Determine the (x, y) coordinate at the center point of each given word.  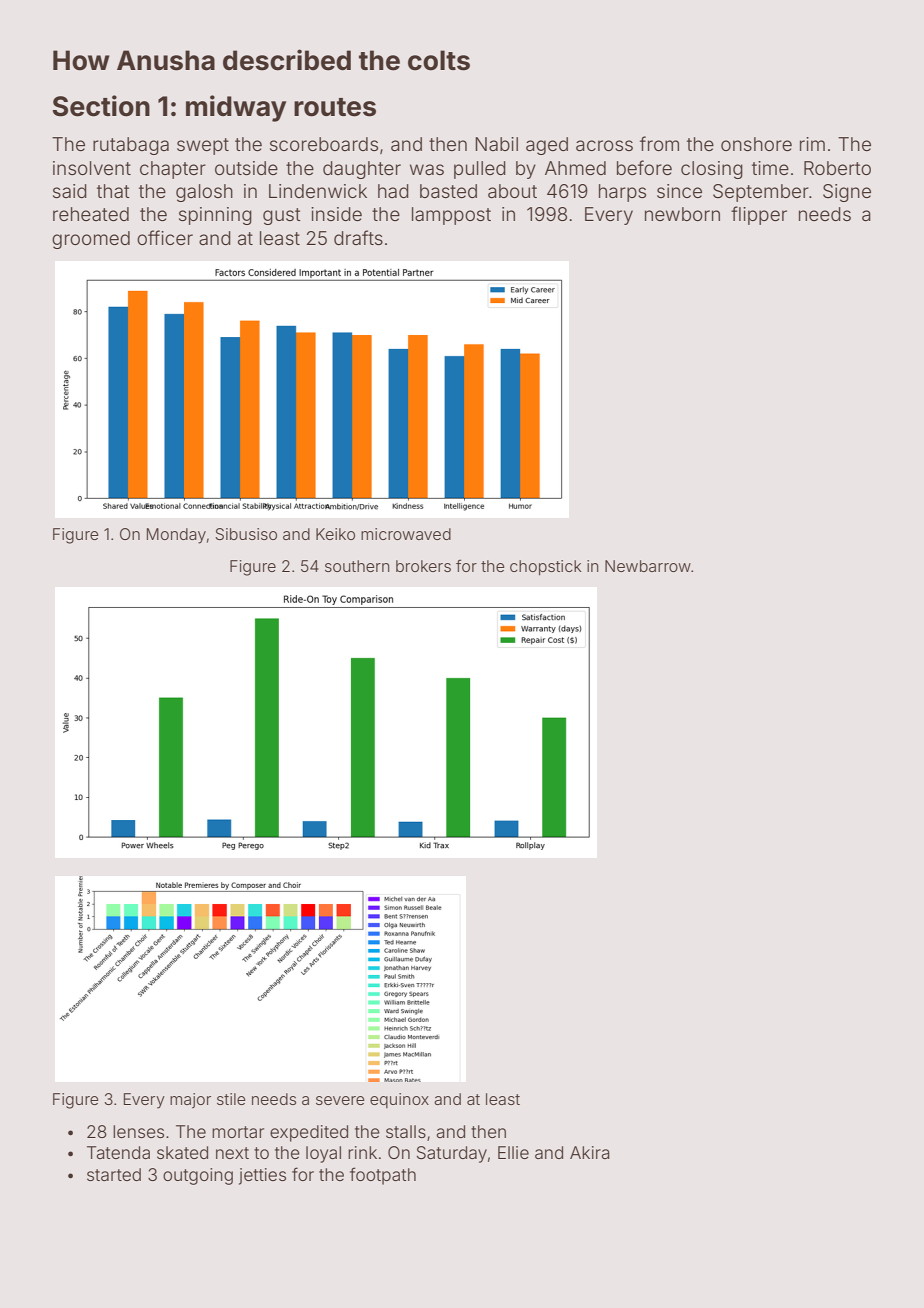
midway (236, 108)
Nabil (496, 144)
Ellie (513, 1152)
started (114, 1174)
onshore (756, 144)
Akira (590, 1152)
